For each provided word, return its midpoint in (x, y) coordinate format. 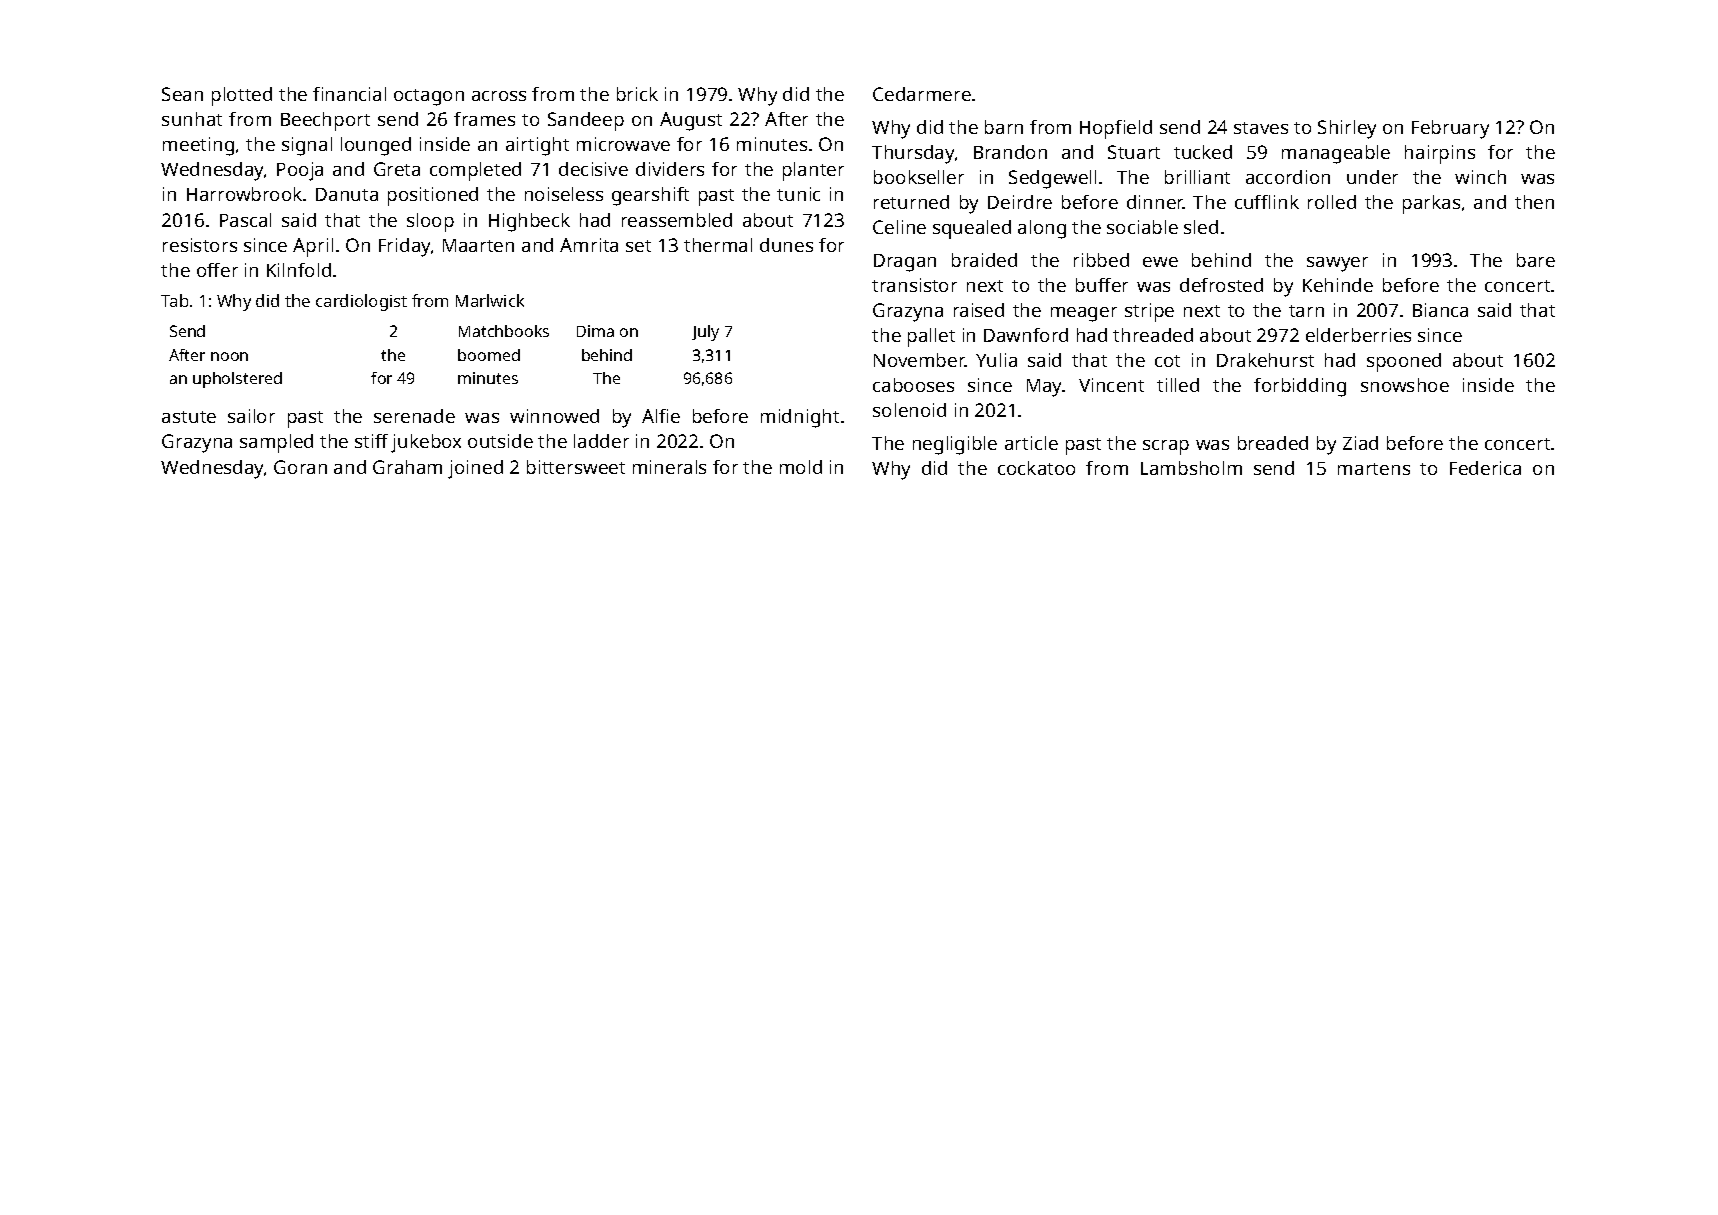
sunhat (192, 119)
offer (217, 270)
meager (1084, 314)
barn (1004, 127)
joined (475, 469)
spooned (1404, 362)
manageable (1336, 154)
